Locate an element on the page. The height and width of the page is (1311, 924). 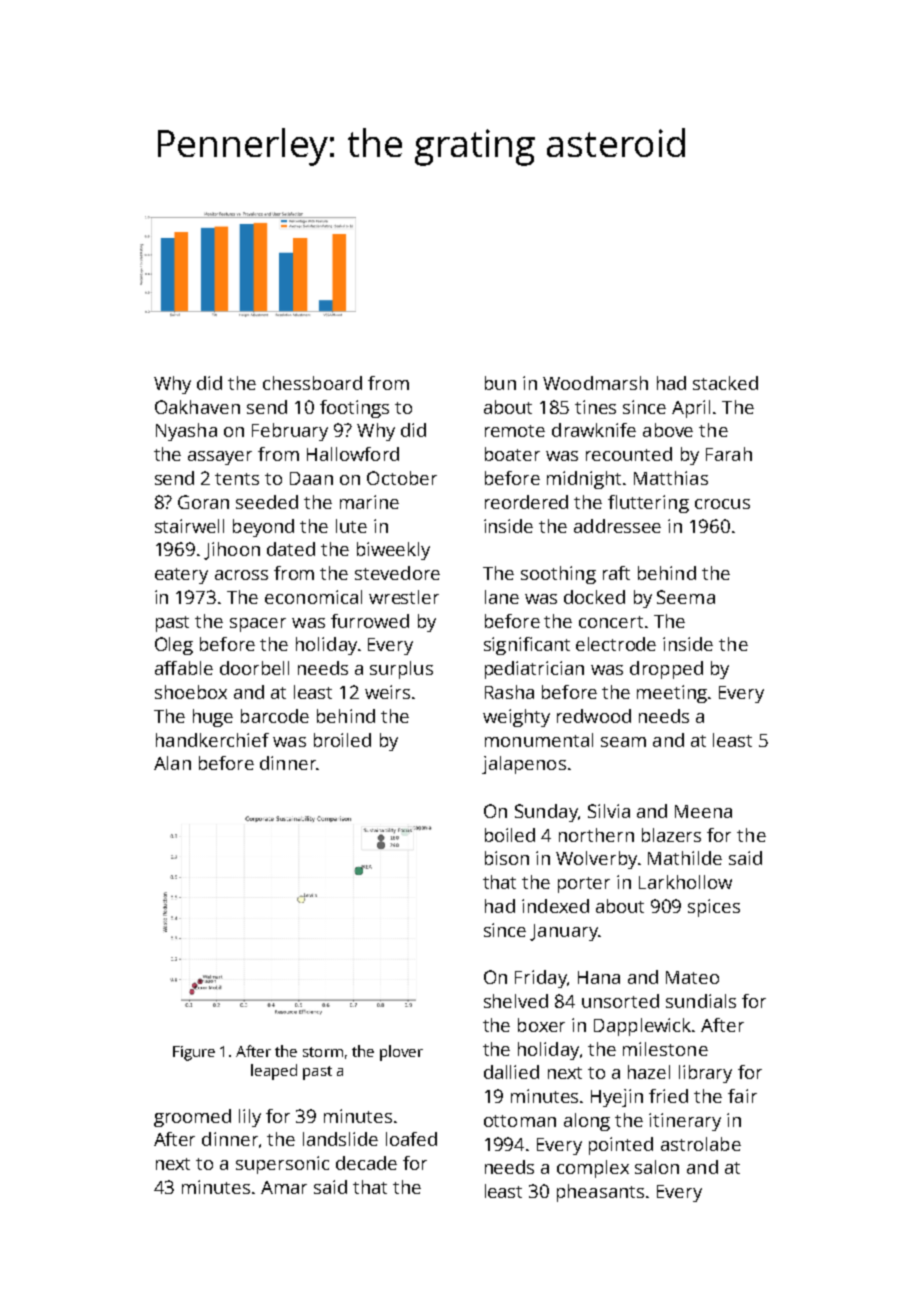
bun is located at coordinates (500, 383).
